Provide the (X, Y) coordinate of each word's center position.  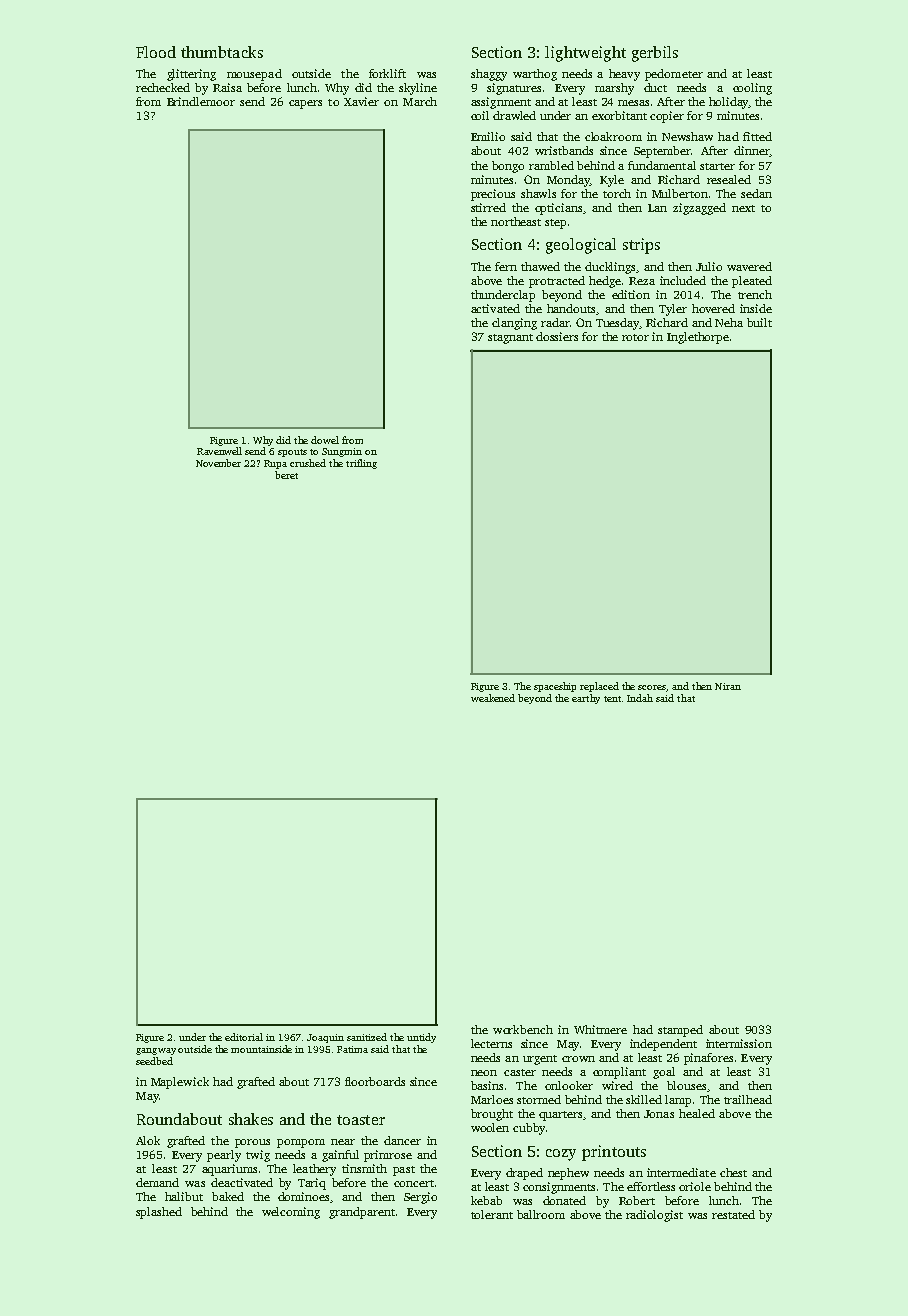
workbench (523, 1029)
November (218, 463)
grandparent (362, 1213)
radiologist (654, 1216)
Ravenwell (219, 451)
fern (506, 266)
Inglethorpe (698, 338)
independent (663, 1045)
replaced (599, 687)
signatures (514, 89)
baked (228, 1196)
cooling (752, 89)
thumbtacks (222, 52)
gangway (156, 1051)
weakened (493, 698)
